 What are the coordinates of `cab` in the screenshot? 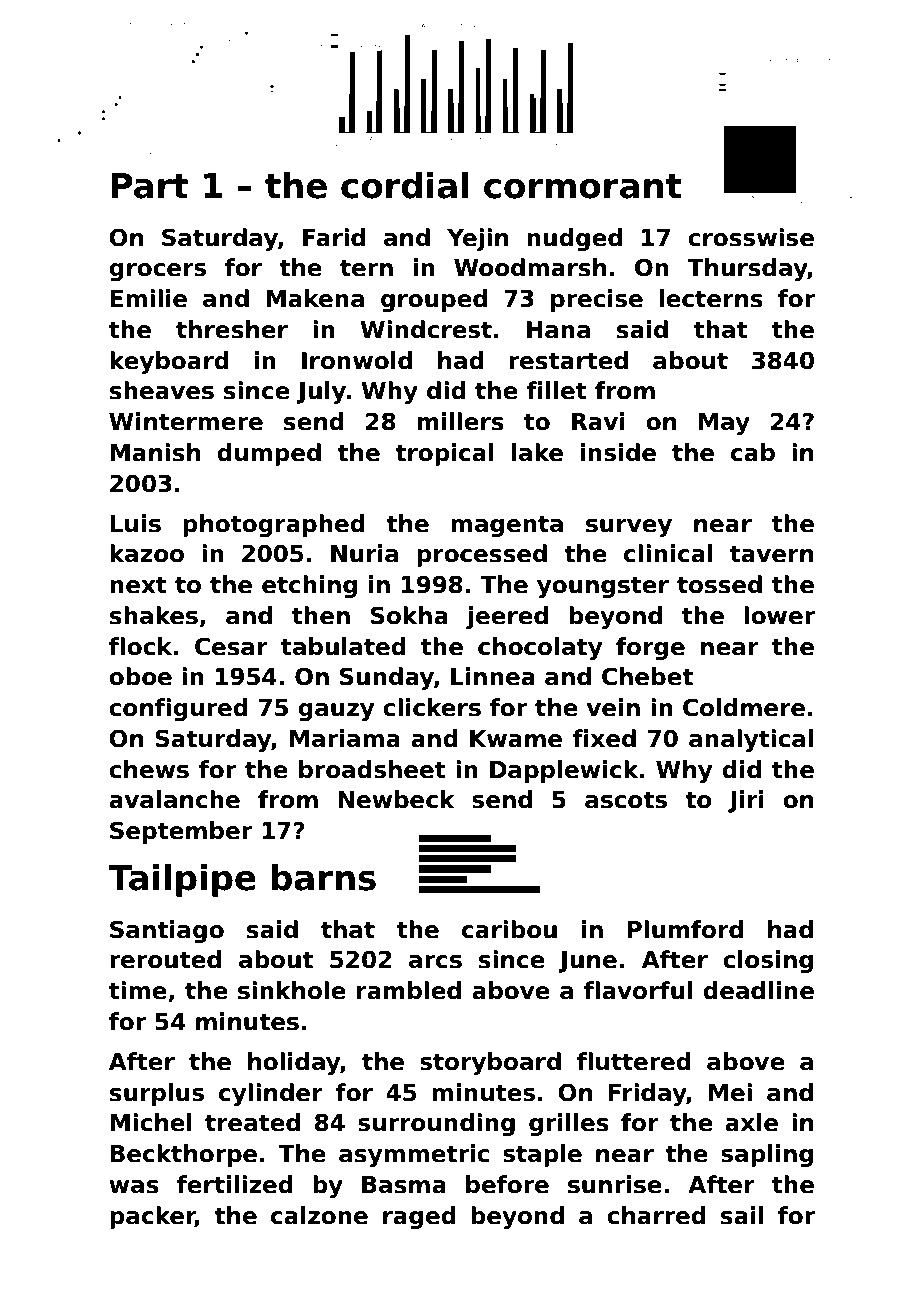 It's located at (753, 452).
